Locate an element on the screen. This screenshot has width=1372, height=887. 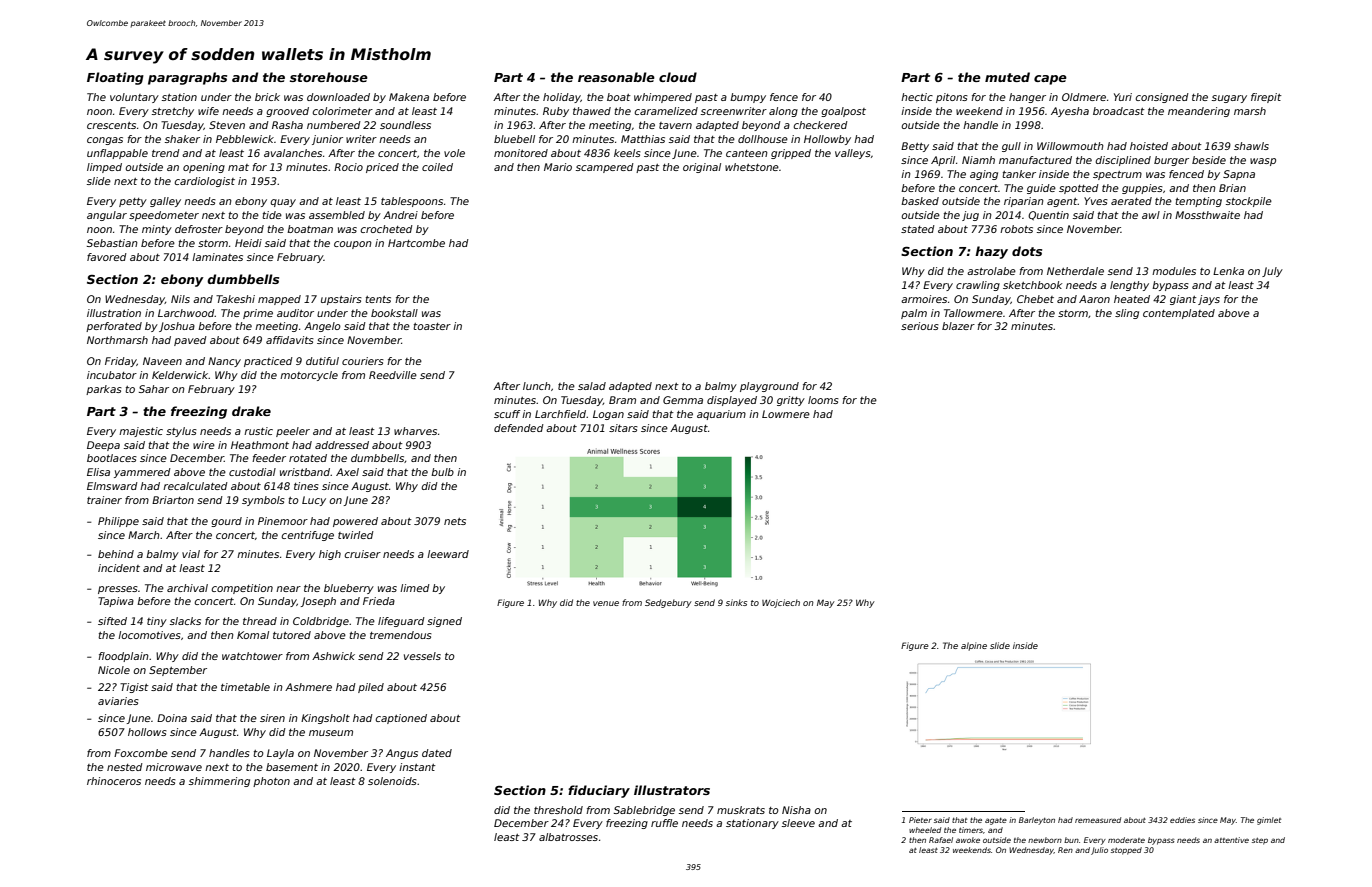
sinks is located at coordinates (736, 602).
